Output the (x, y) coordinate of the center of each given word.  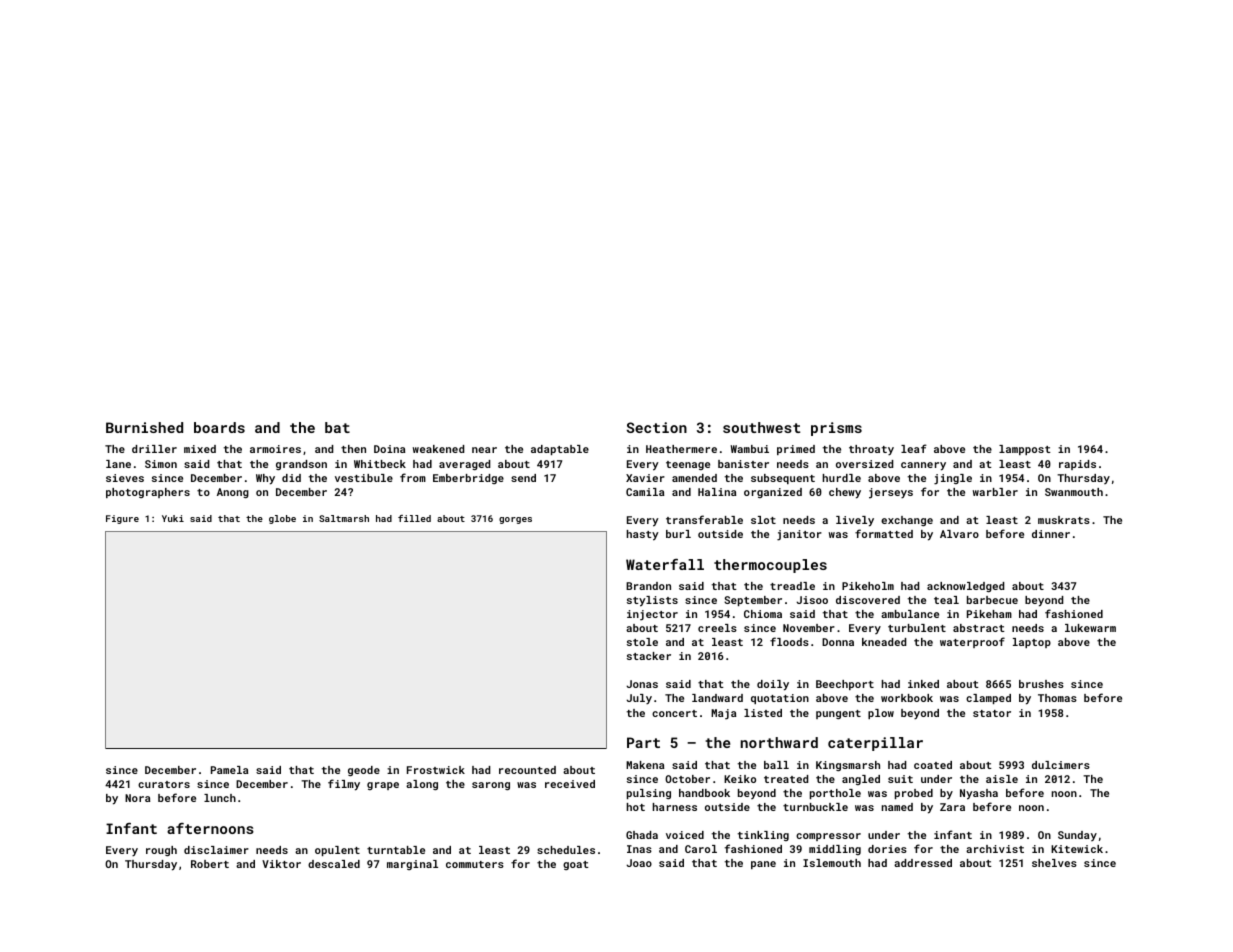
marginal (412, 865)
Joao (639, 863)
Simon (161, 464)
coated (933, 765)
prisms (836, 429)
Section (656, 427)
